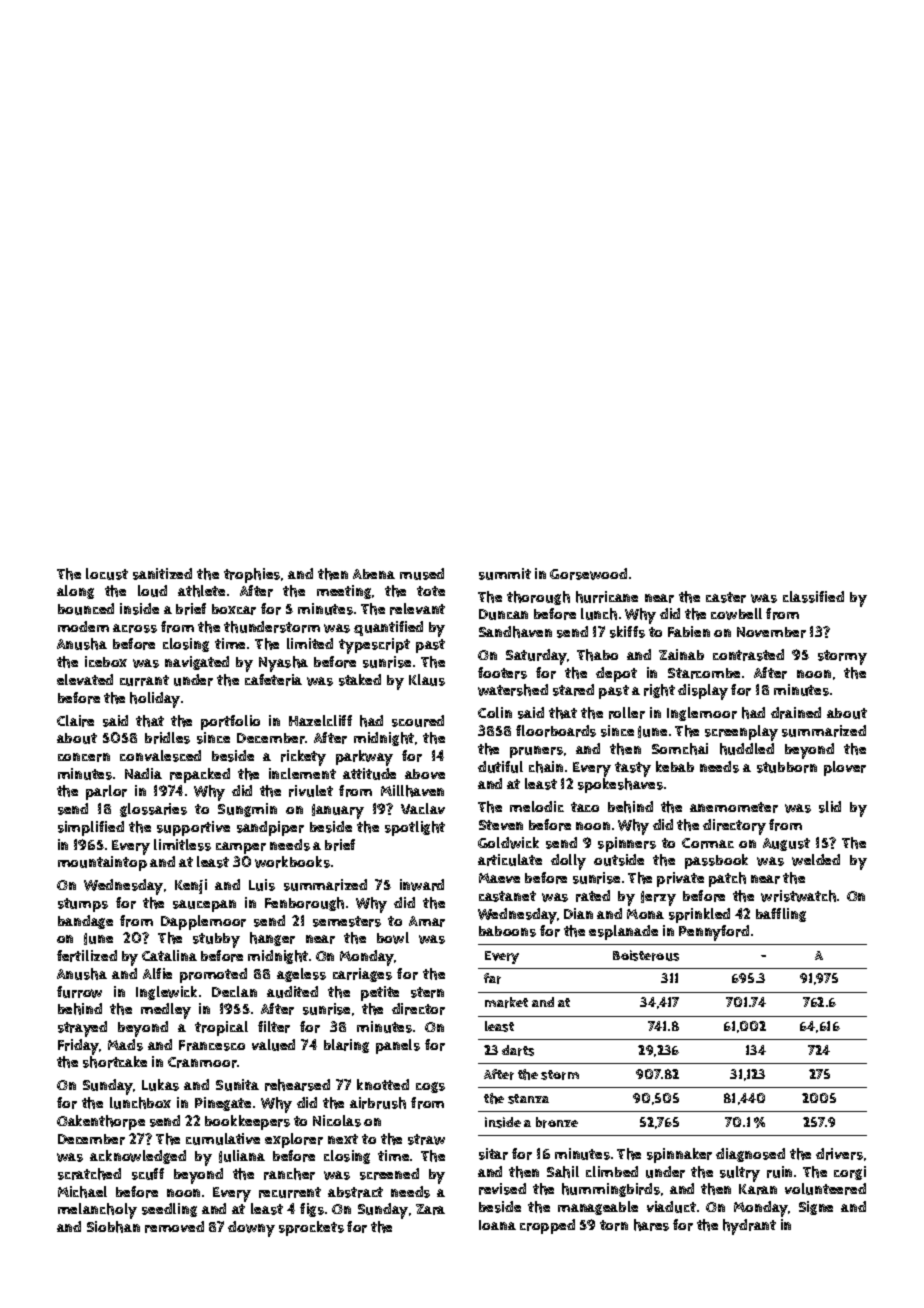 This screenshot has height=1308, width=924. What do you see at coordinates (75, 592) in the screenshot?
I see `along` at bounding box center [75, 592].
